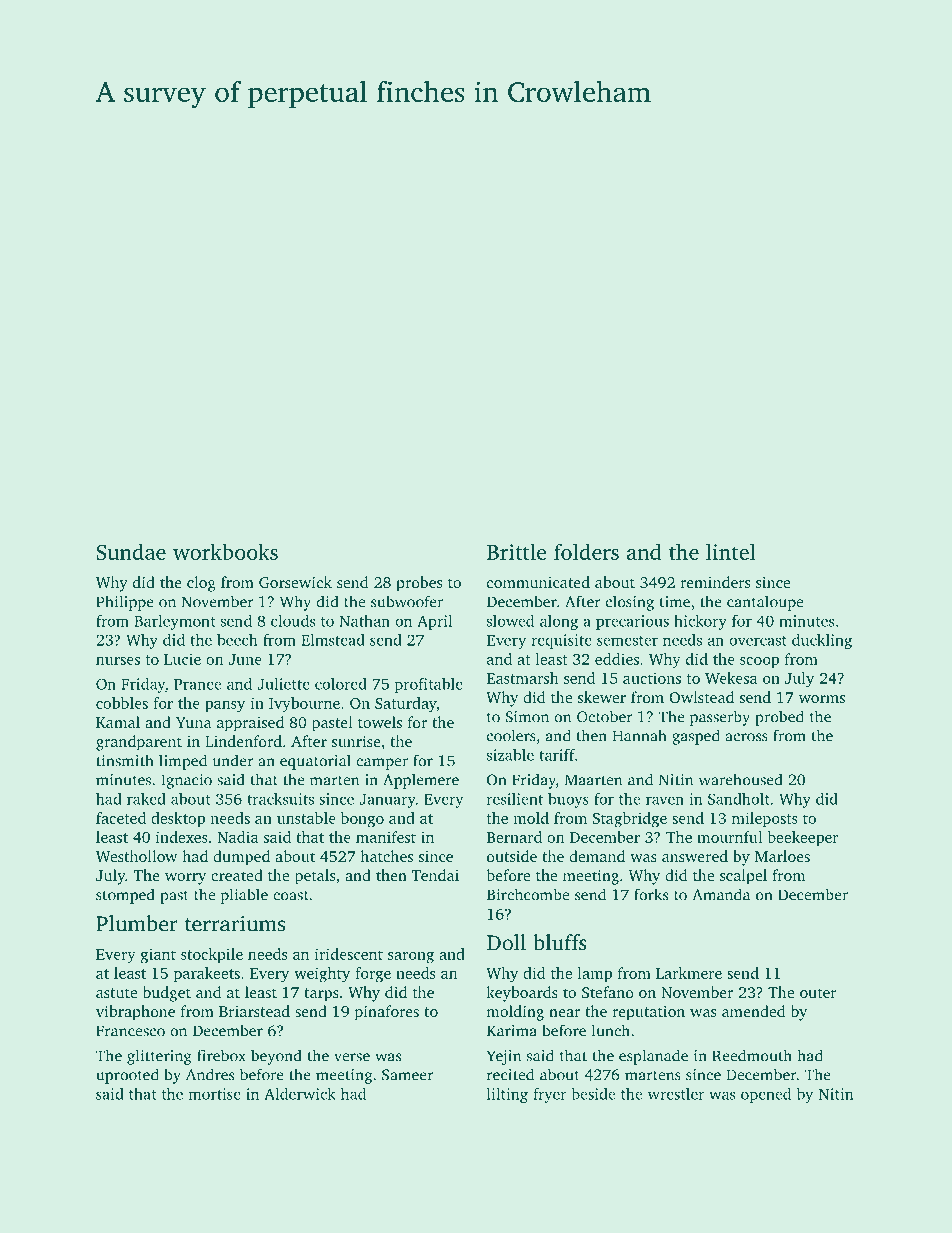  Describe the element at coordinates (225, 551) in the document. I see `workbooks` at that location.
